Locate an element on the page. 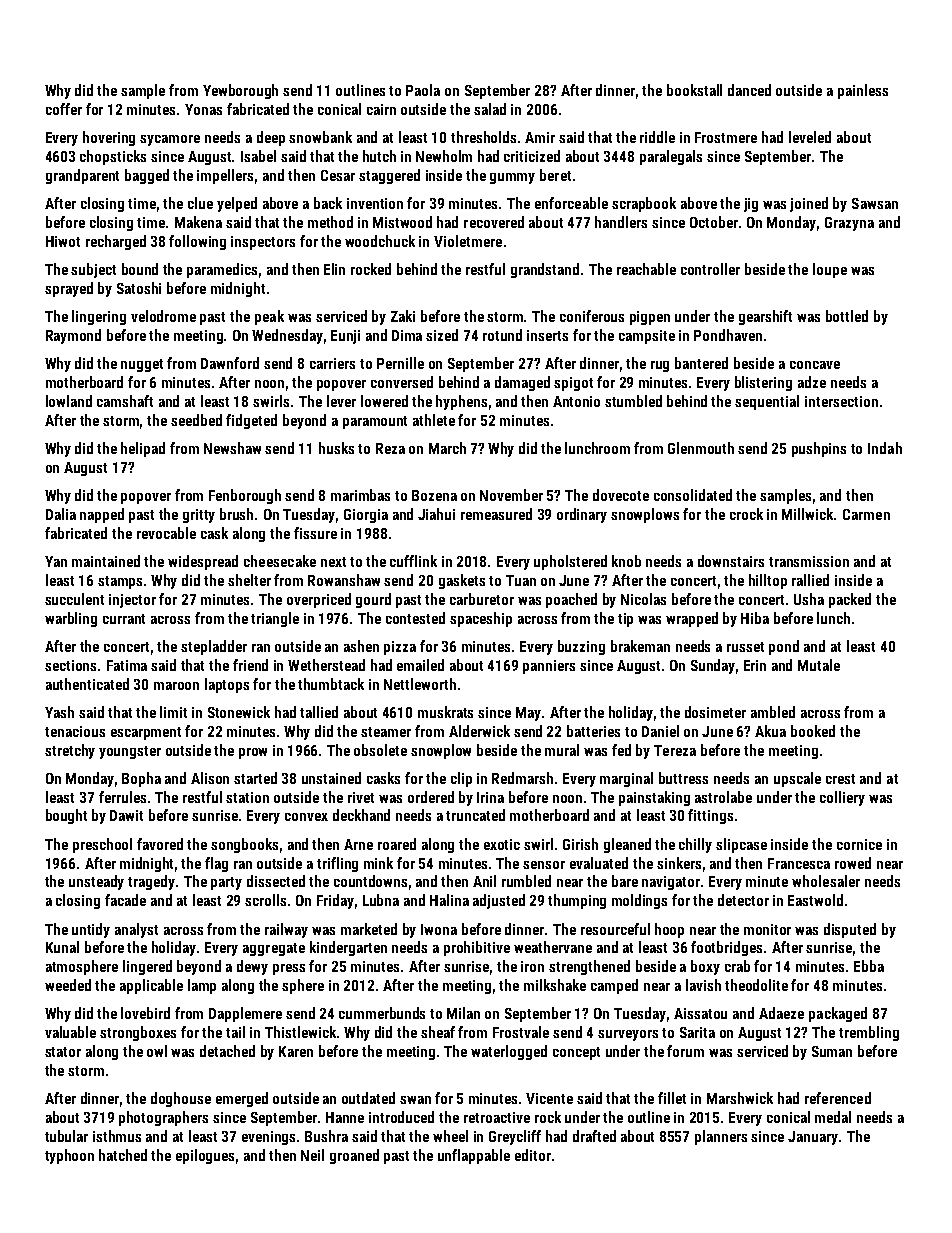 Image resolution: width=952 pixels, height=1233 pixels. fittings is located at coordinates (710, 816).
